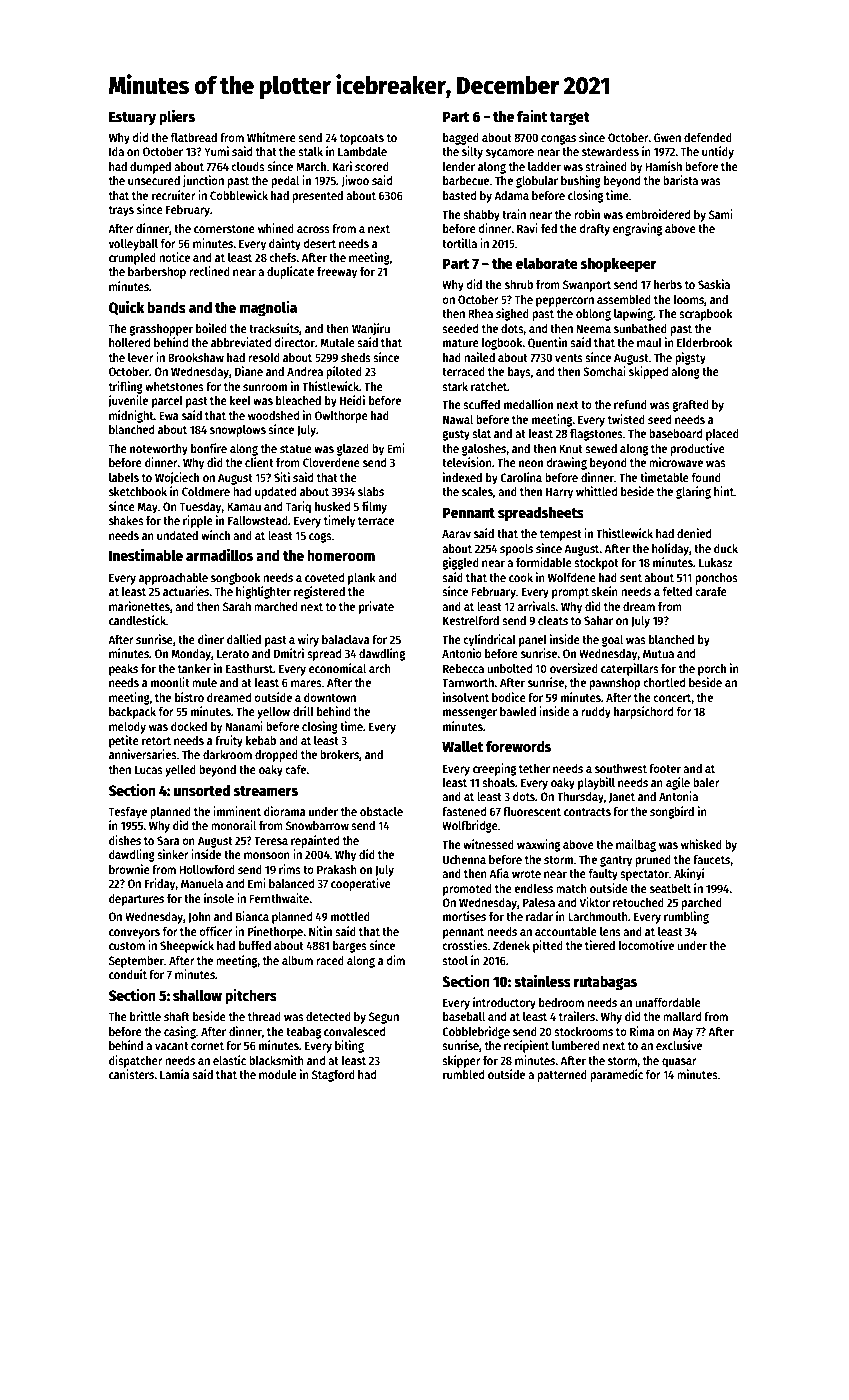 This image has height=1400, width=849. I want to click on dishes, so click(125, 840).
